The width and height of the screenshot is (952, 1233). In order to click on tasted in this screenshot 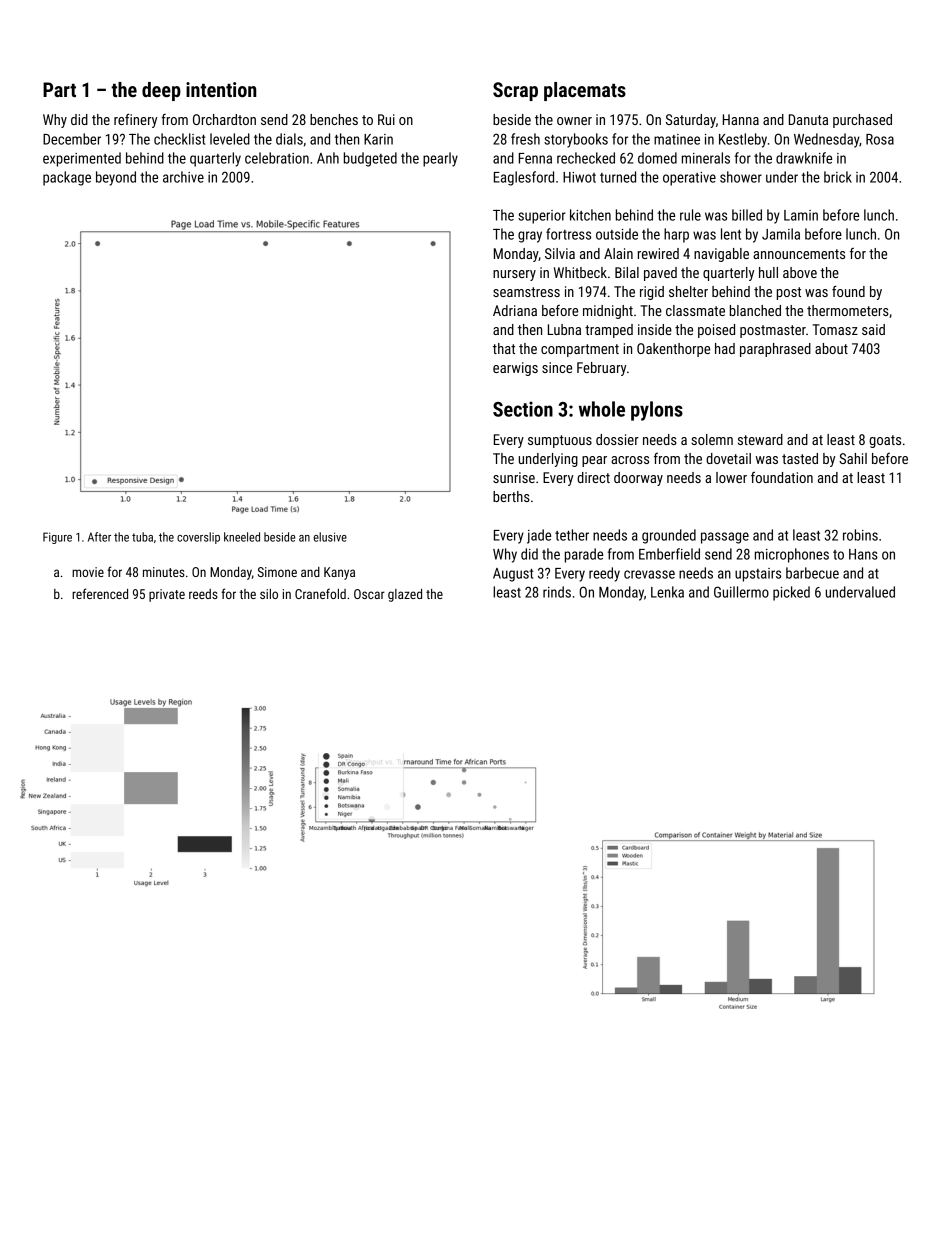, I will do `click(800, 458)`.
